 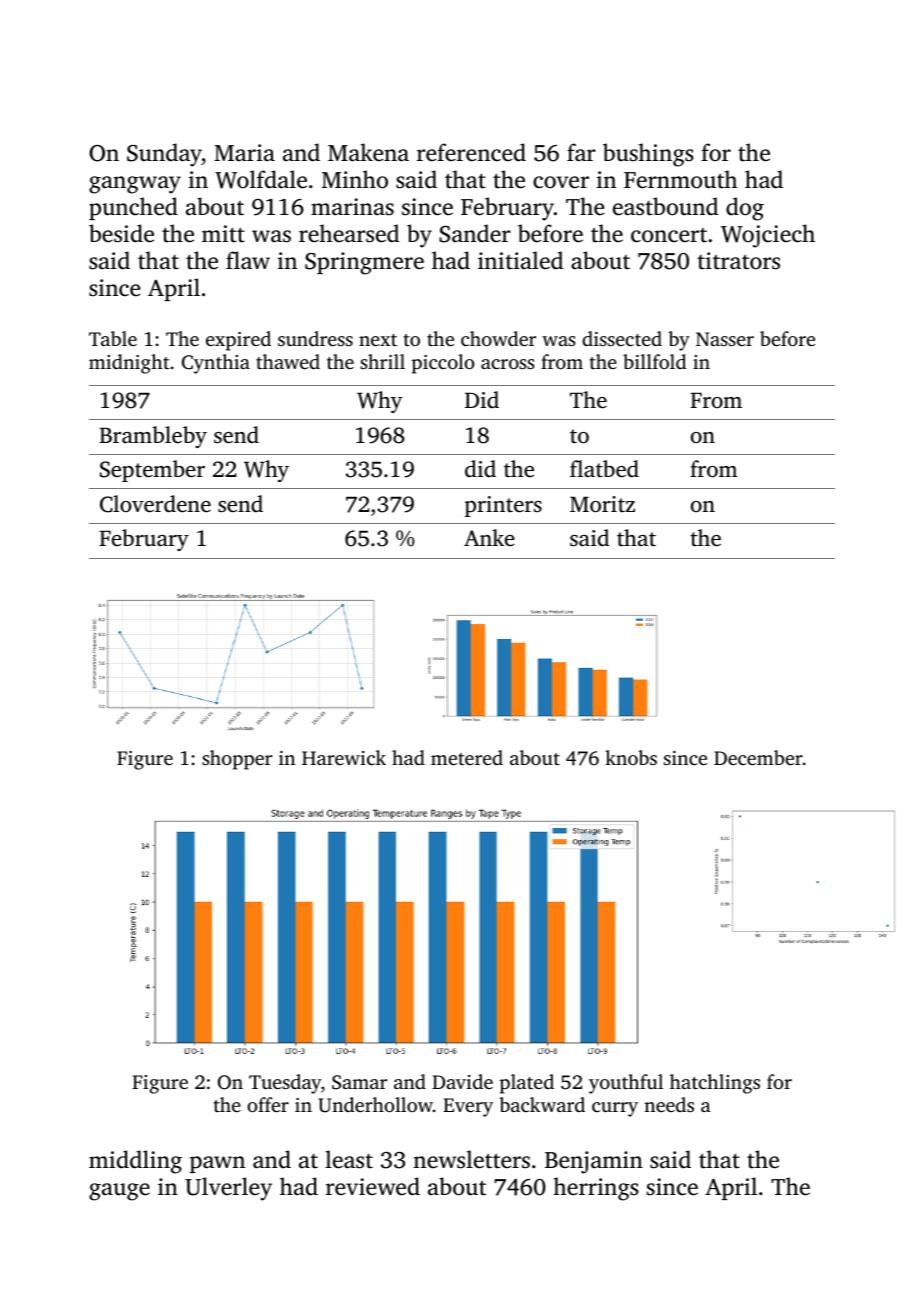 I want to click on flaw, so click(x=248, y=260).
